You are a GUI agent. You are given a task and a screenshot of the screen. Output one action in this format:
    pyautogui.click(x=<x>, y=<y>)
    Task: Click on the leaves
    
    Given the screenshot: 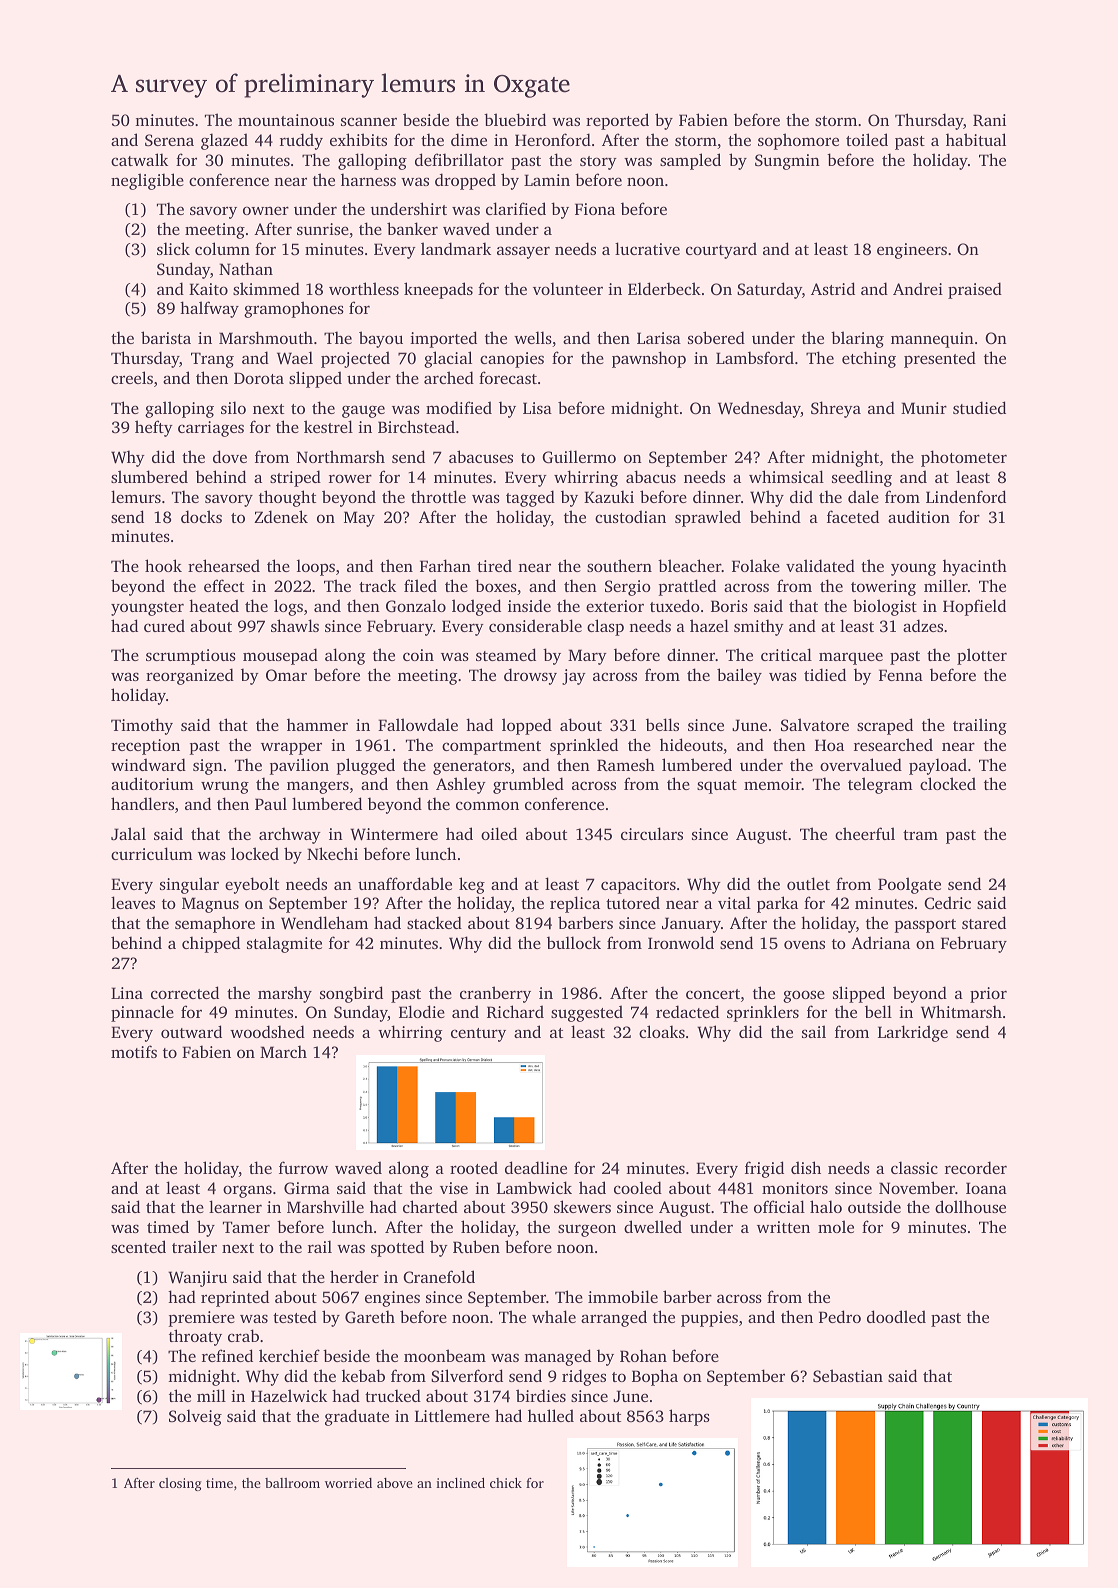 What is the action you would take?
    pyautogui.click(x=133, y=902)
